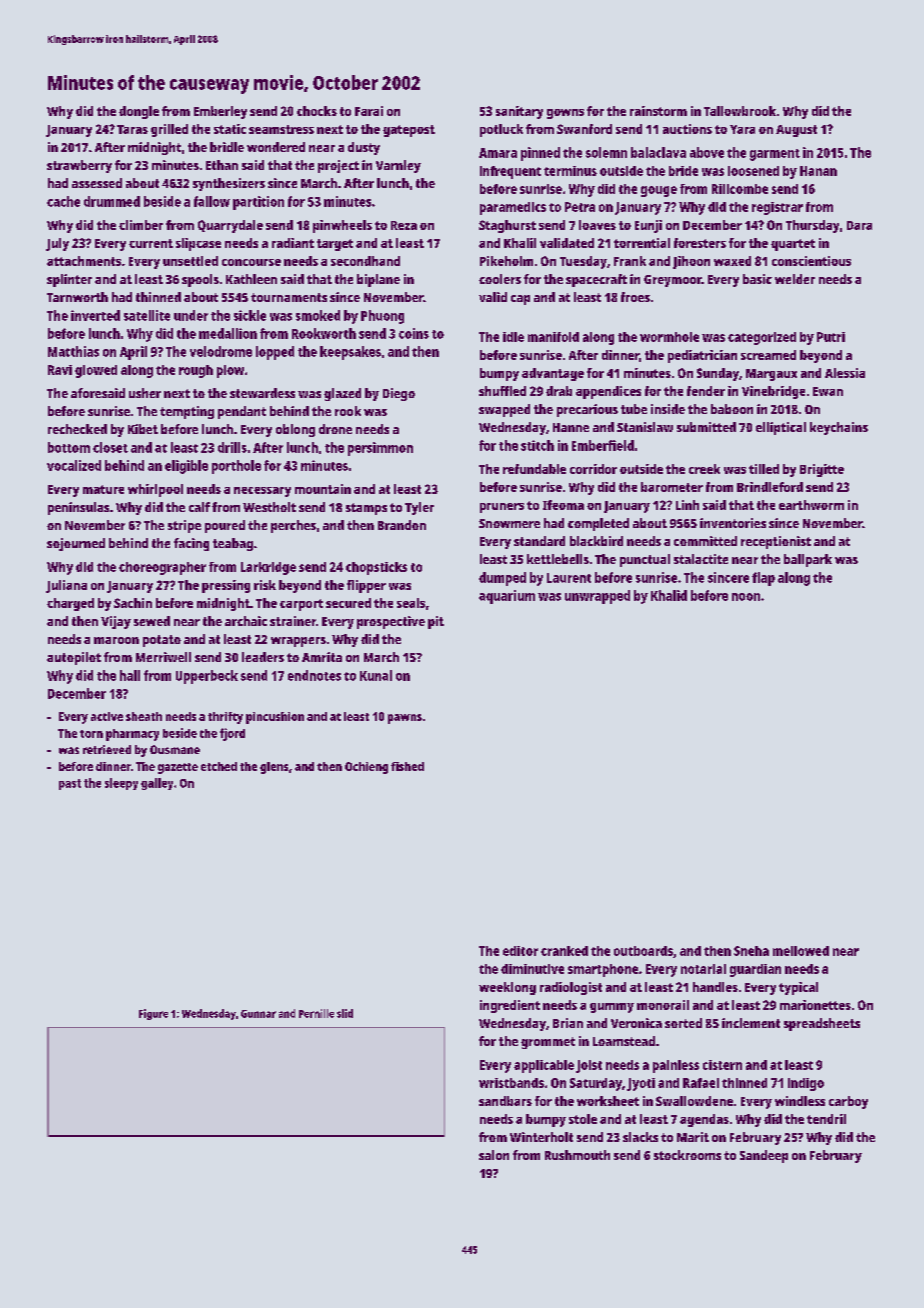 This screenshot has height=1308, width=924. Describe the element at coordinates (139, 112) in the screenshot. I see `dongle` at that location.
